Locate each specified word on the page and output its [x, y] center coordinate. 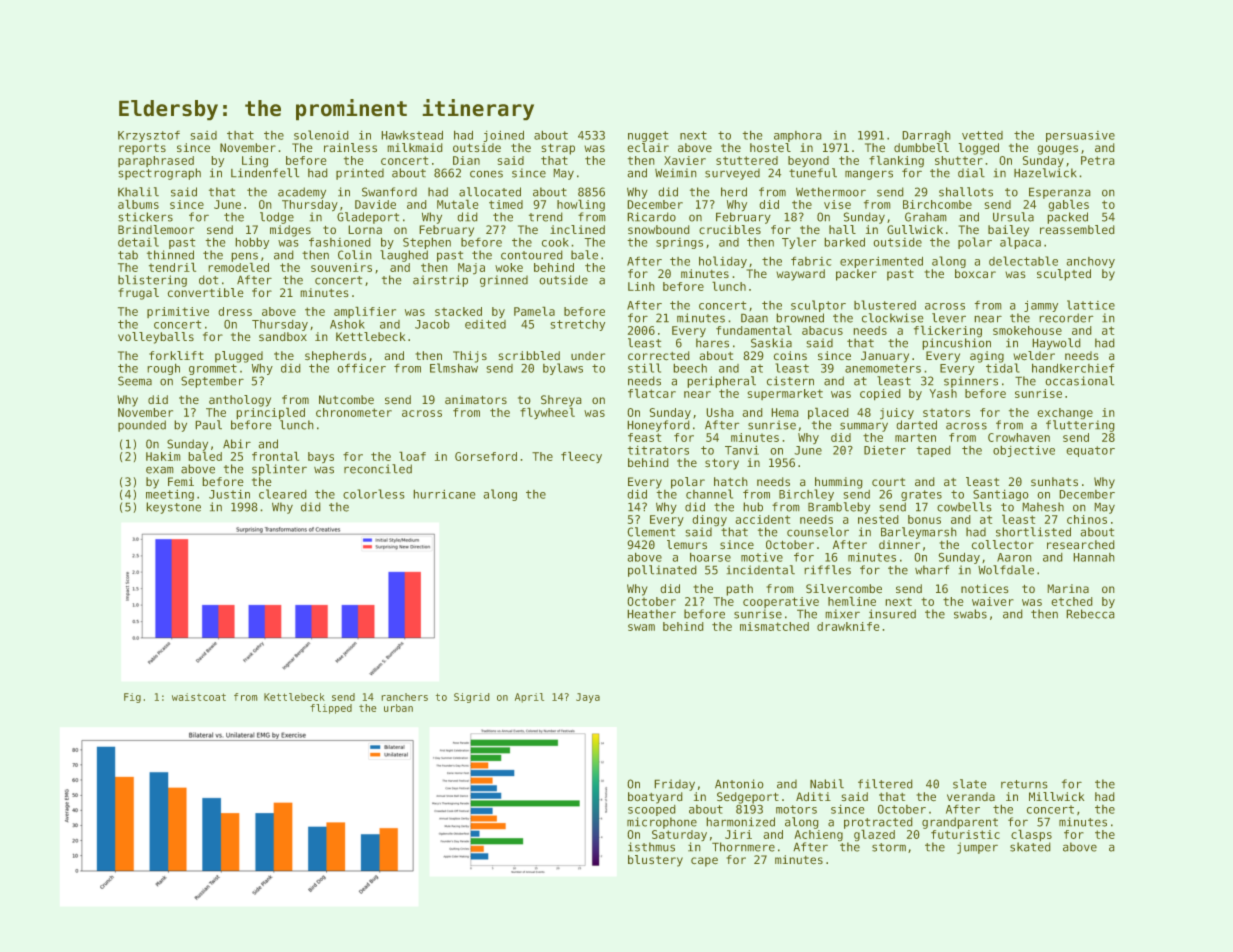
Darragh [926, 136]
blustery [655, 861]
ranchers [405, 697]
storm [889, 847]
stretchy [578, 325]
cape [704, 862]
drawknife [848, 626]
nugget [648, 136]
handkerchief [1073, 368]
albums [138, 204]
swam [641, 627]
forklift [176, 355]
